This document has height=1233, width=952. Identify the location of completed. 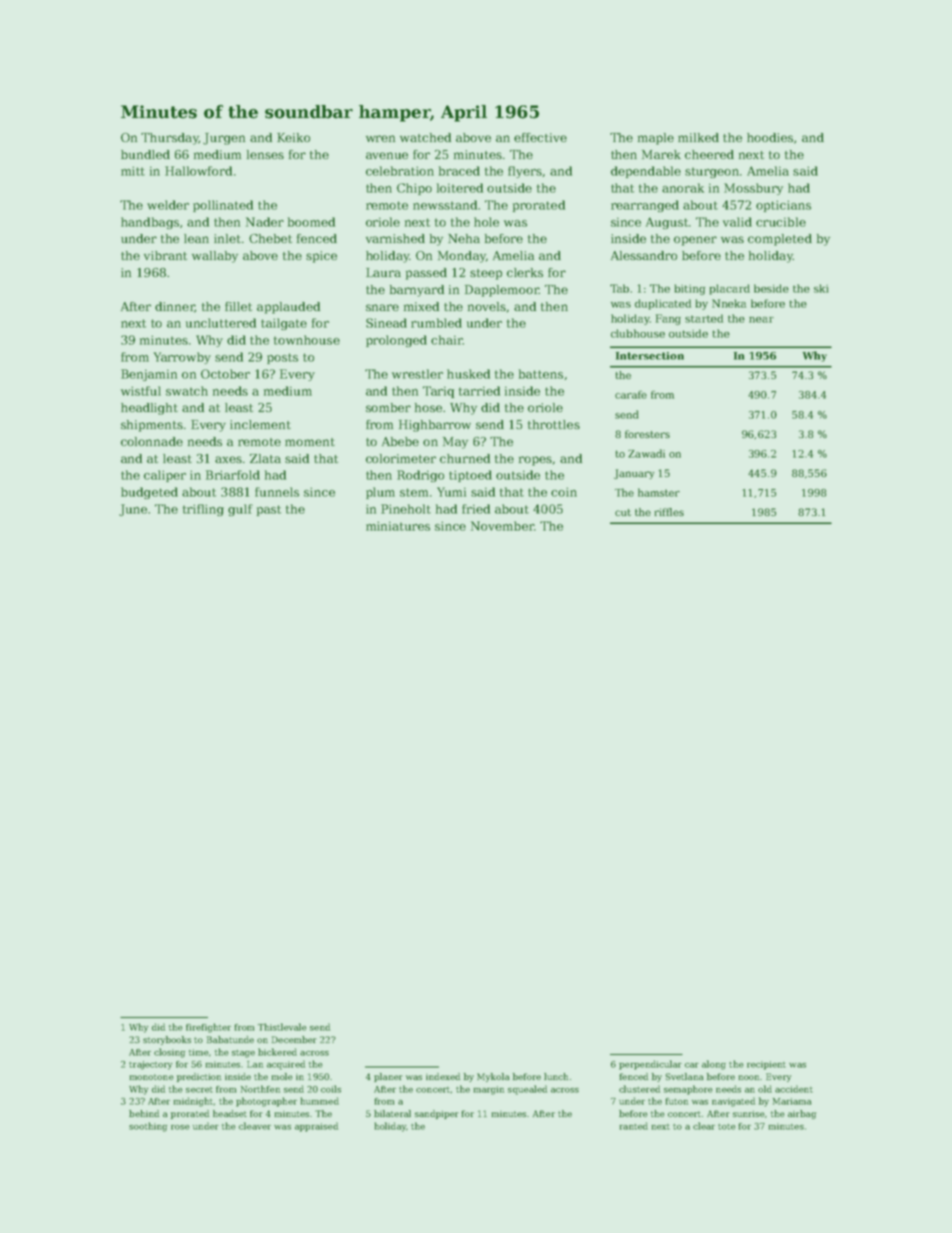
(780, 240).
